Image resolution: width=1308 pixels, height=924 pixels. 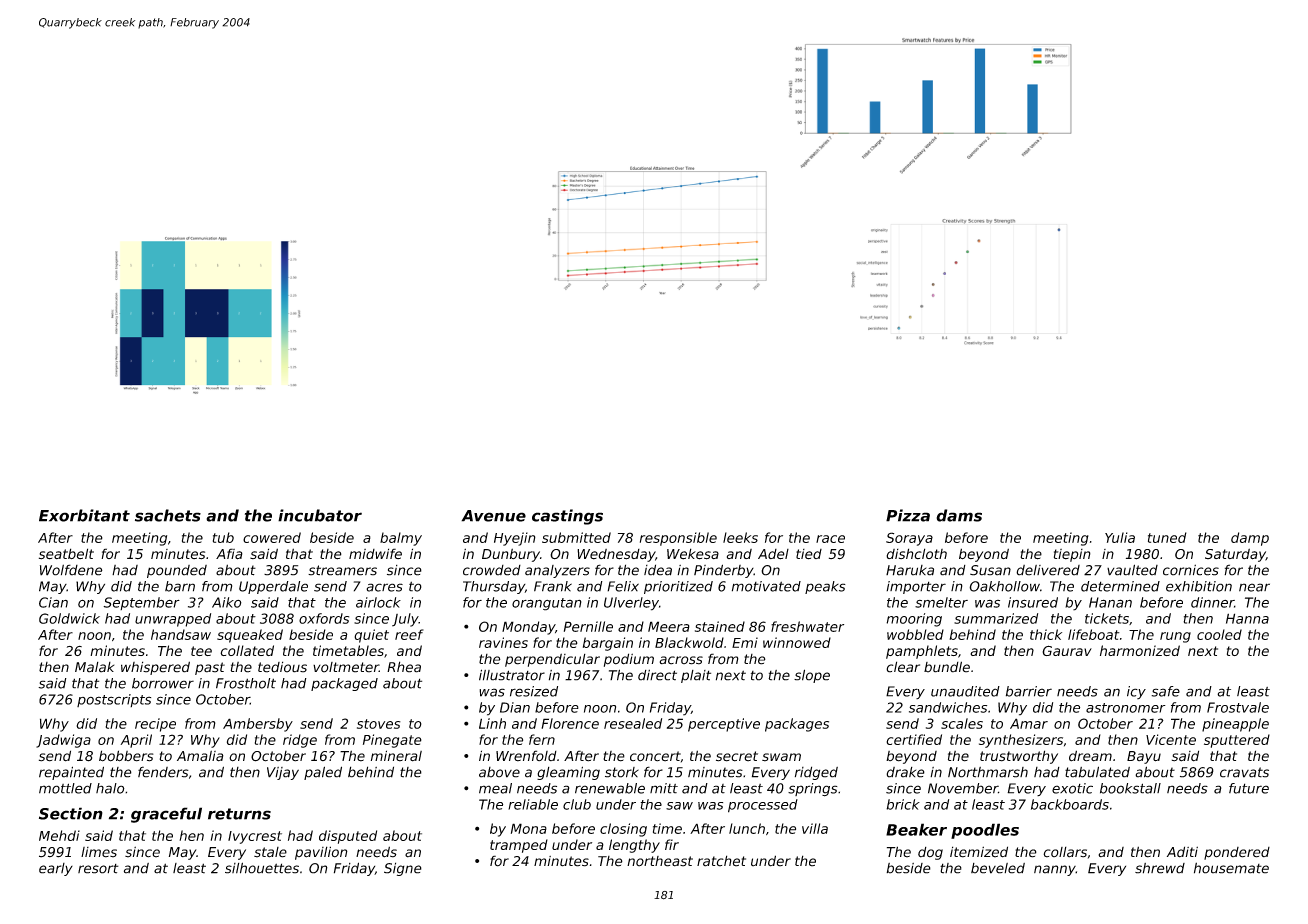 I want to click on returns, so click(x=239, y=814).
